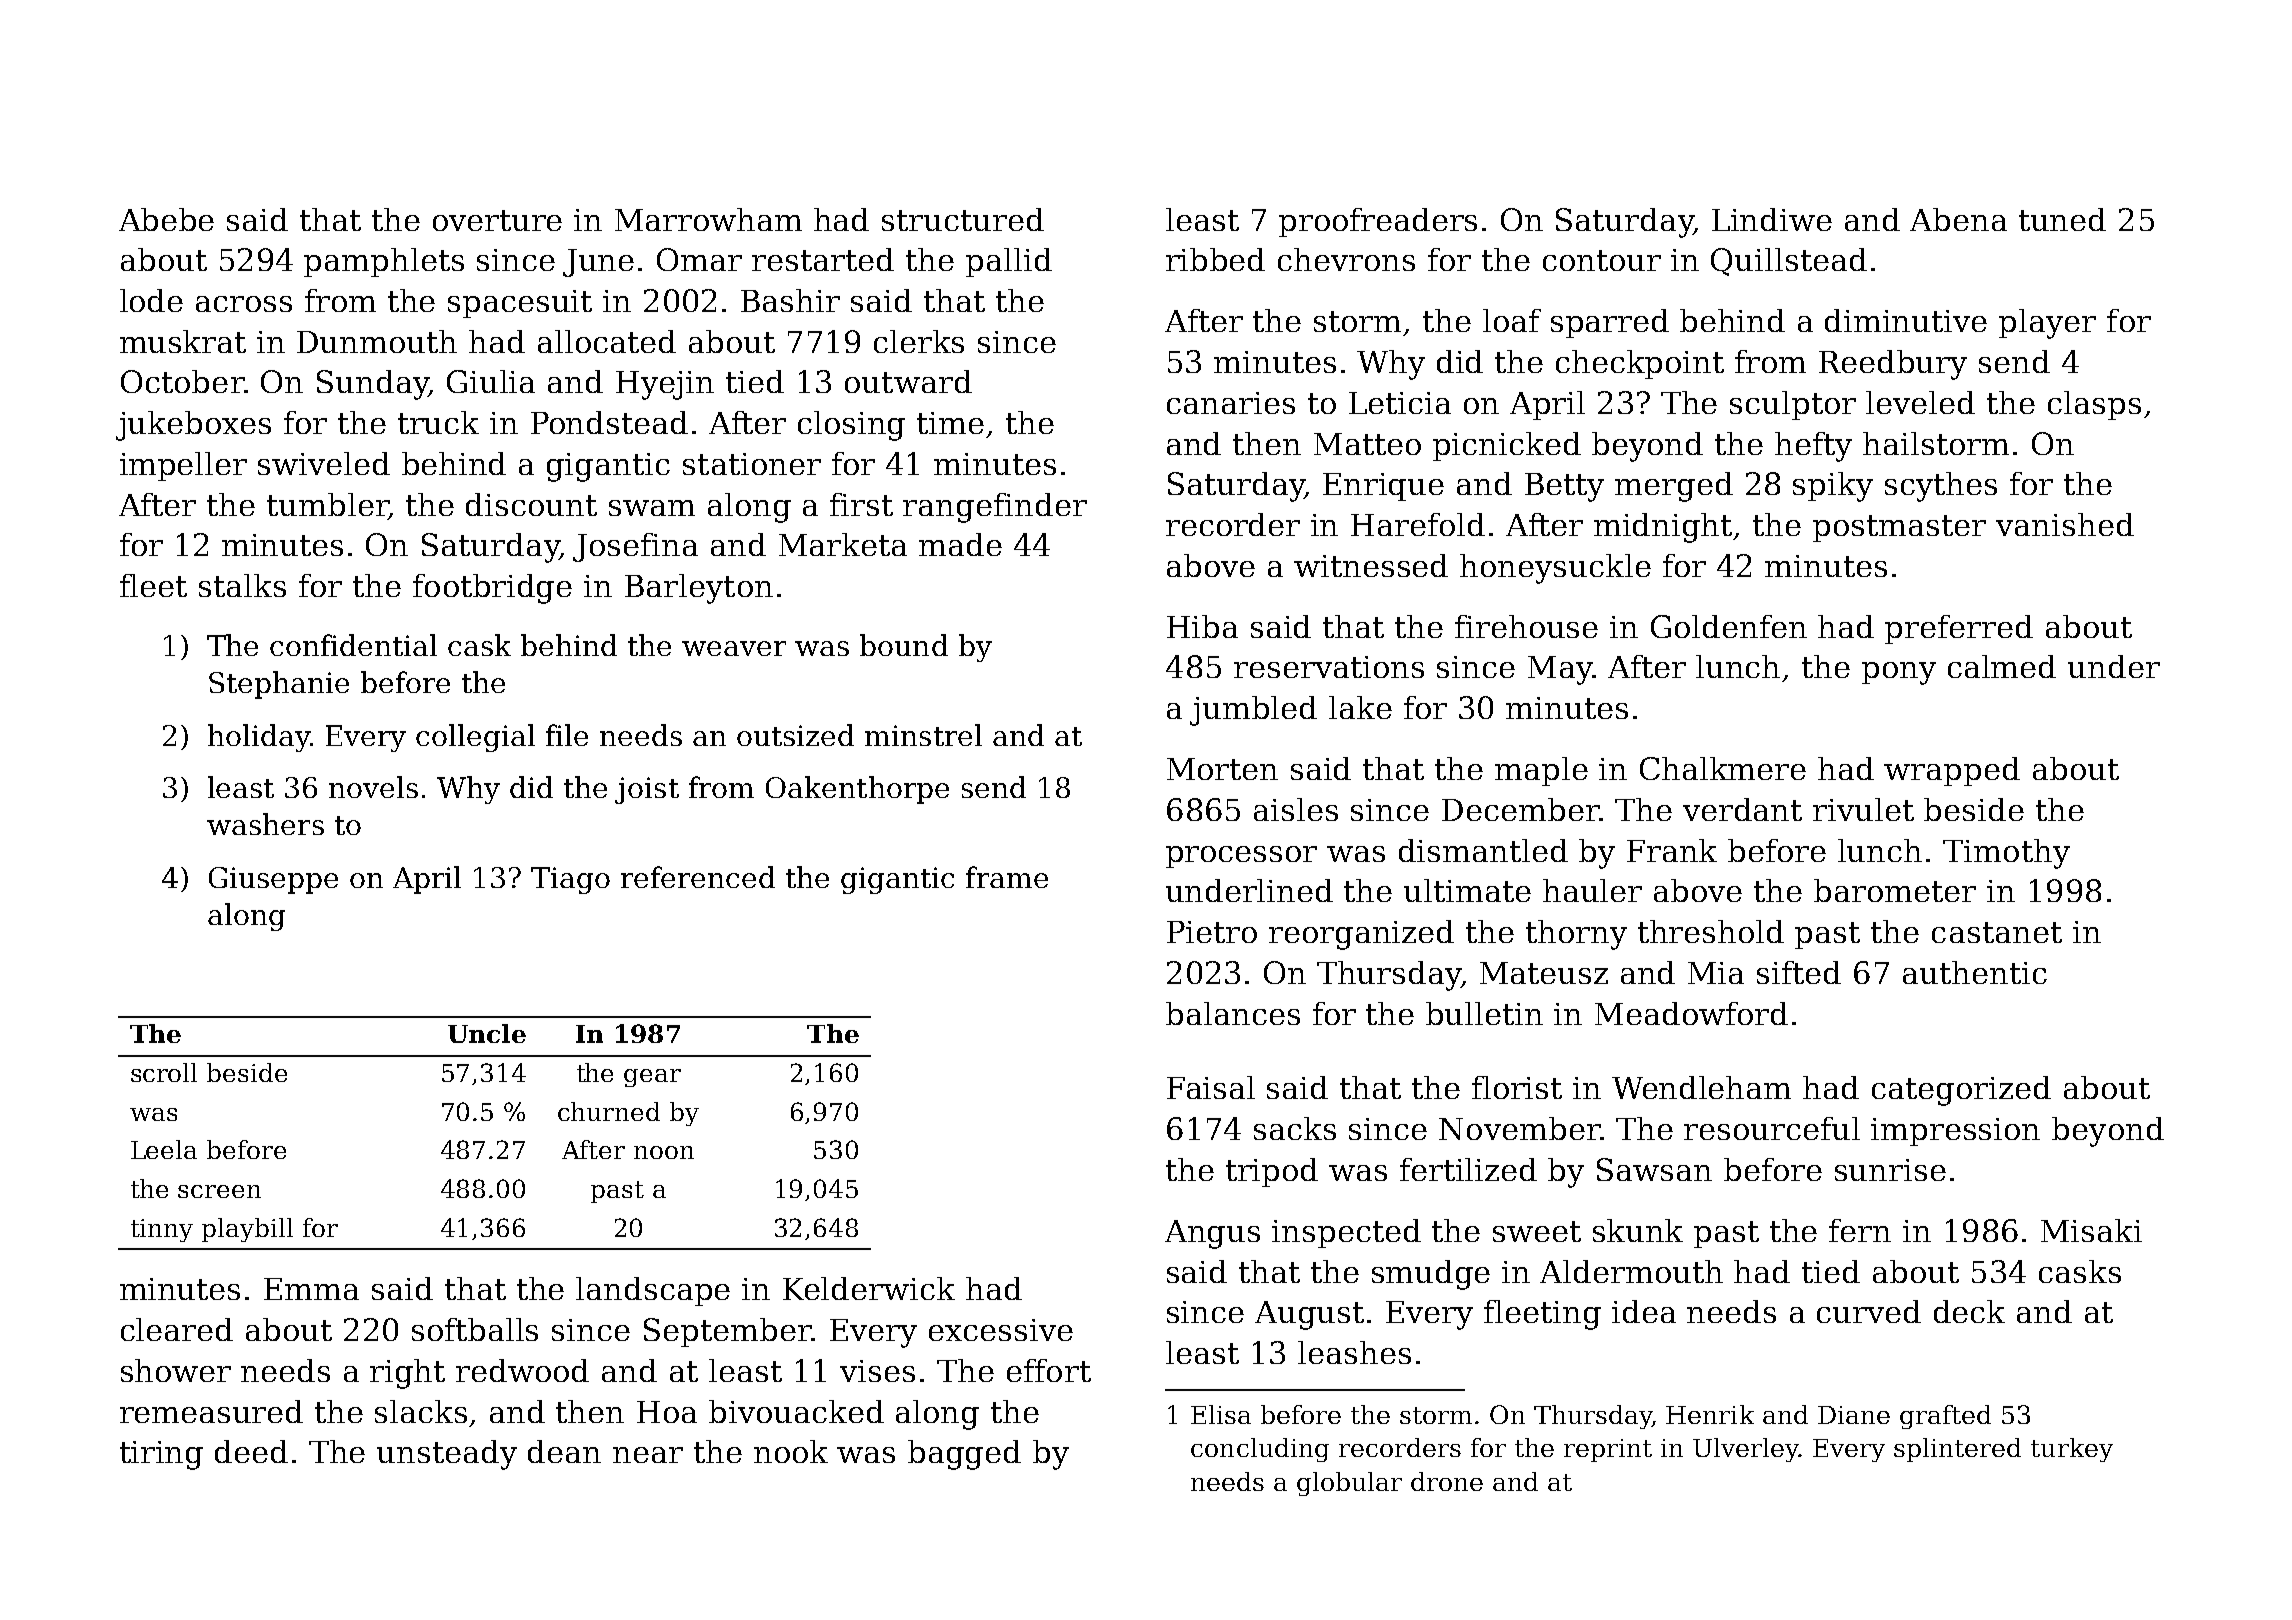 The image size is (2292, 1620). I want to click on swiveled, so click(324, 463).
